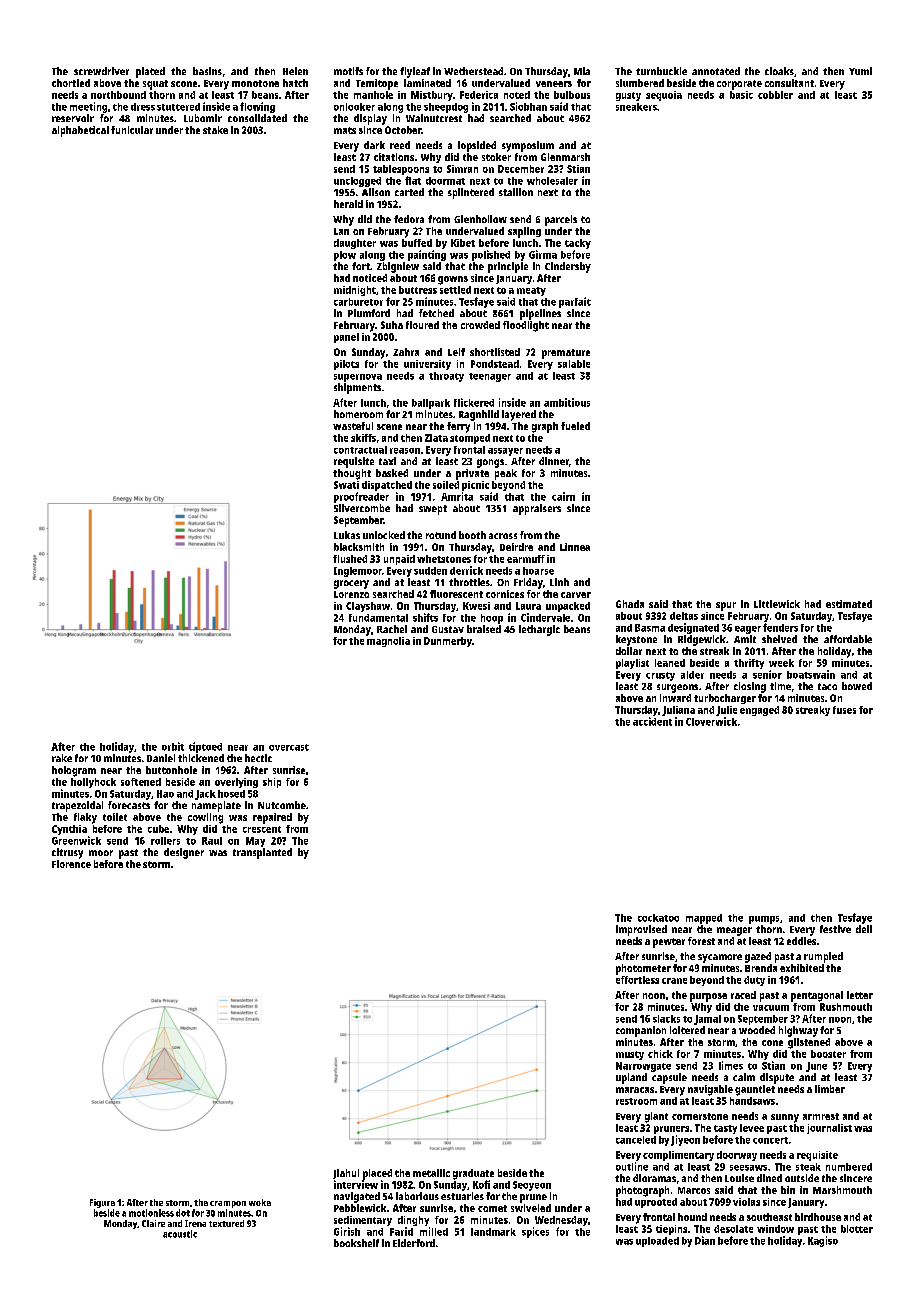 Image resolution: width=924 pixels, height=1308 pixels. Describe the element at coordinates (215, 130) in the image. I see `stake` at that location.
